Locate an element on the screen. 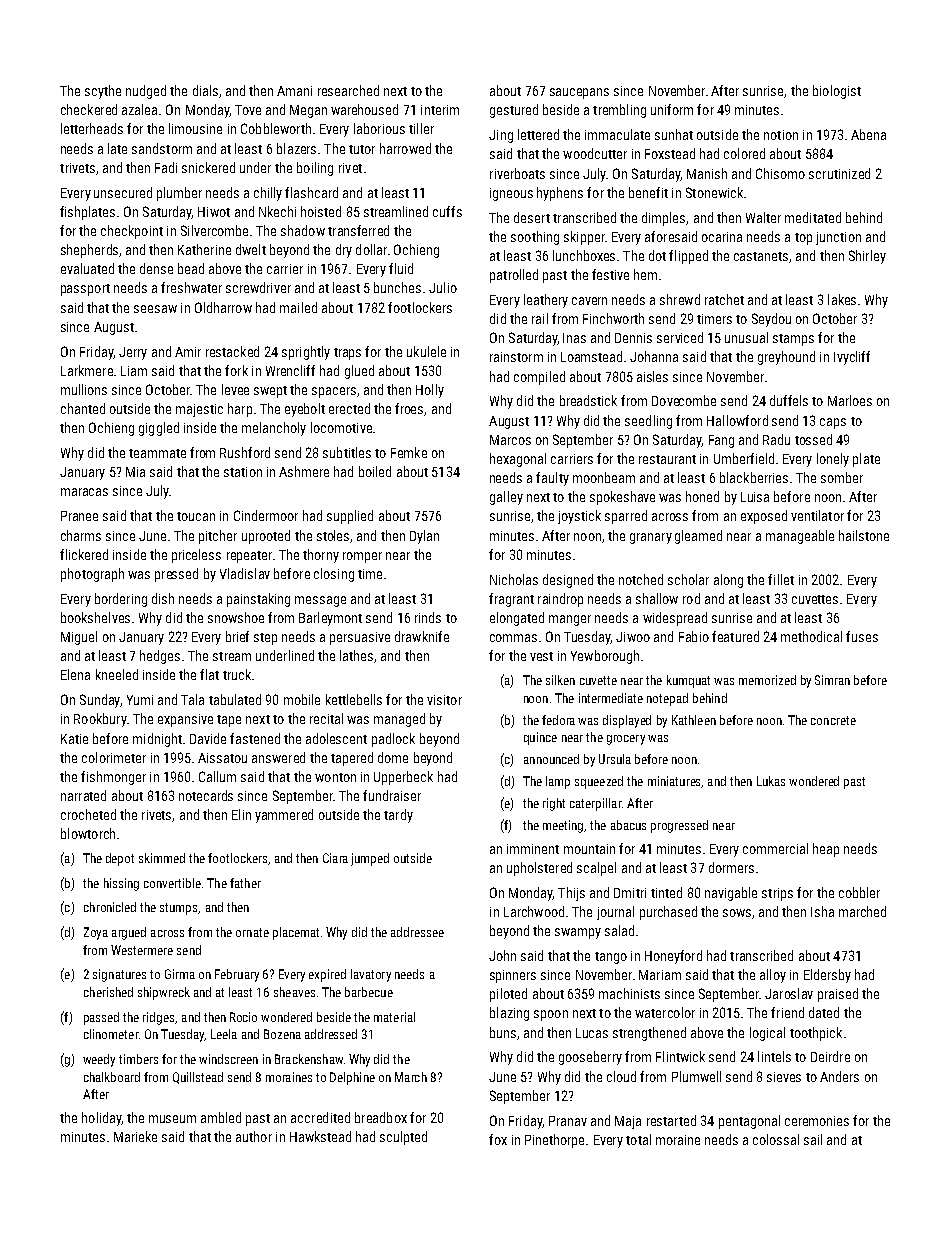  scythe is located at coordinates (103, 92).
